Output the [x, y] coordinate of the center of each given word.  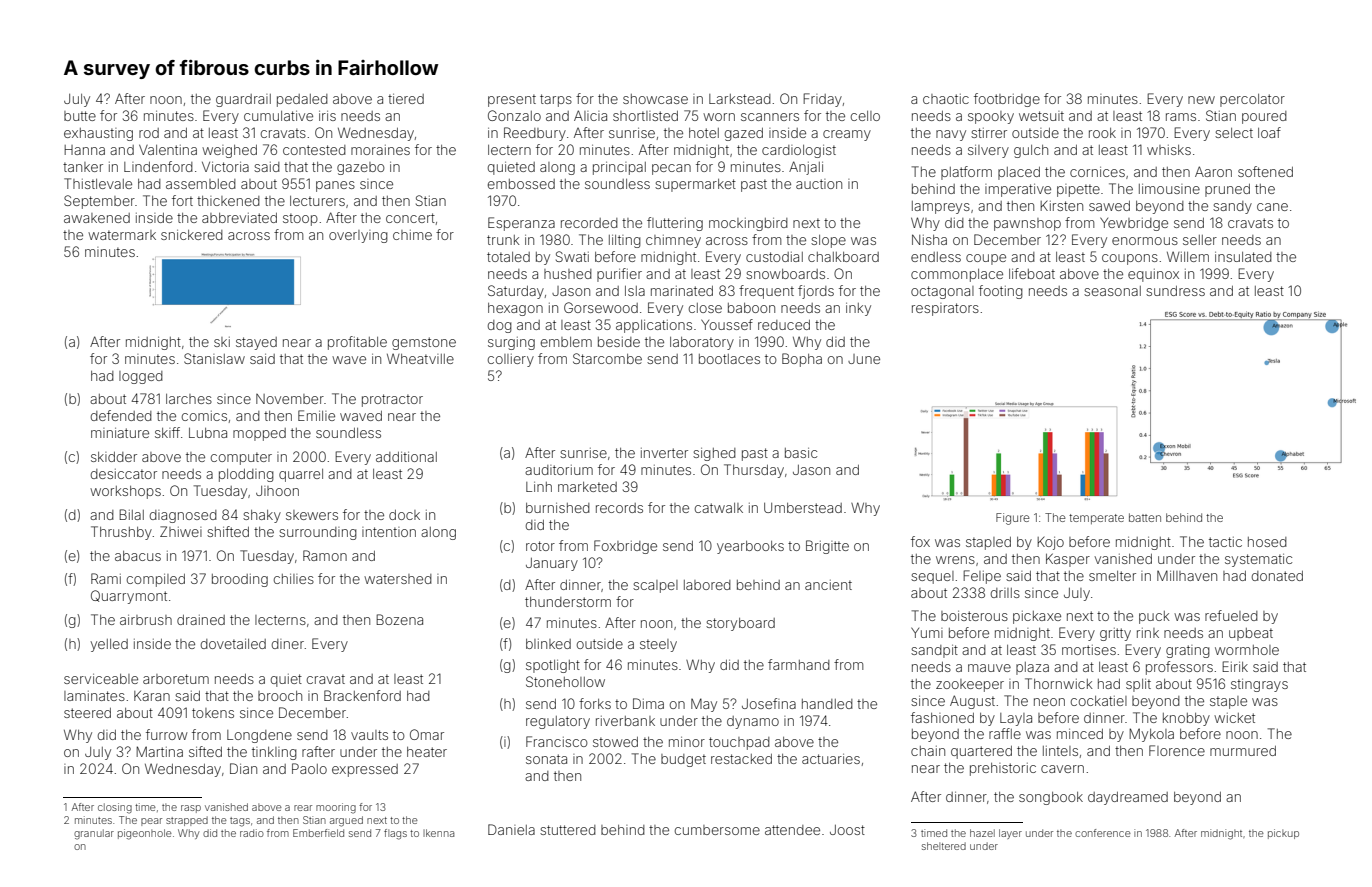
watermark [122, 235]
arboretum [176, 679]
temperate [1096, 519]
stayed [256, 343]
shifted [228, 531]
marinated [682, 291]
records [619, 508]
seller [1200, 240]
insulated [1243, 257]
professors [1179, 668]
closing [115, 808]
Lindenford [158, 166]
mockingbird [748, 224]
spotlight [553, 666]
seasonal [1112, 291]
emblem [566, 342]
